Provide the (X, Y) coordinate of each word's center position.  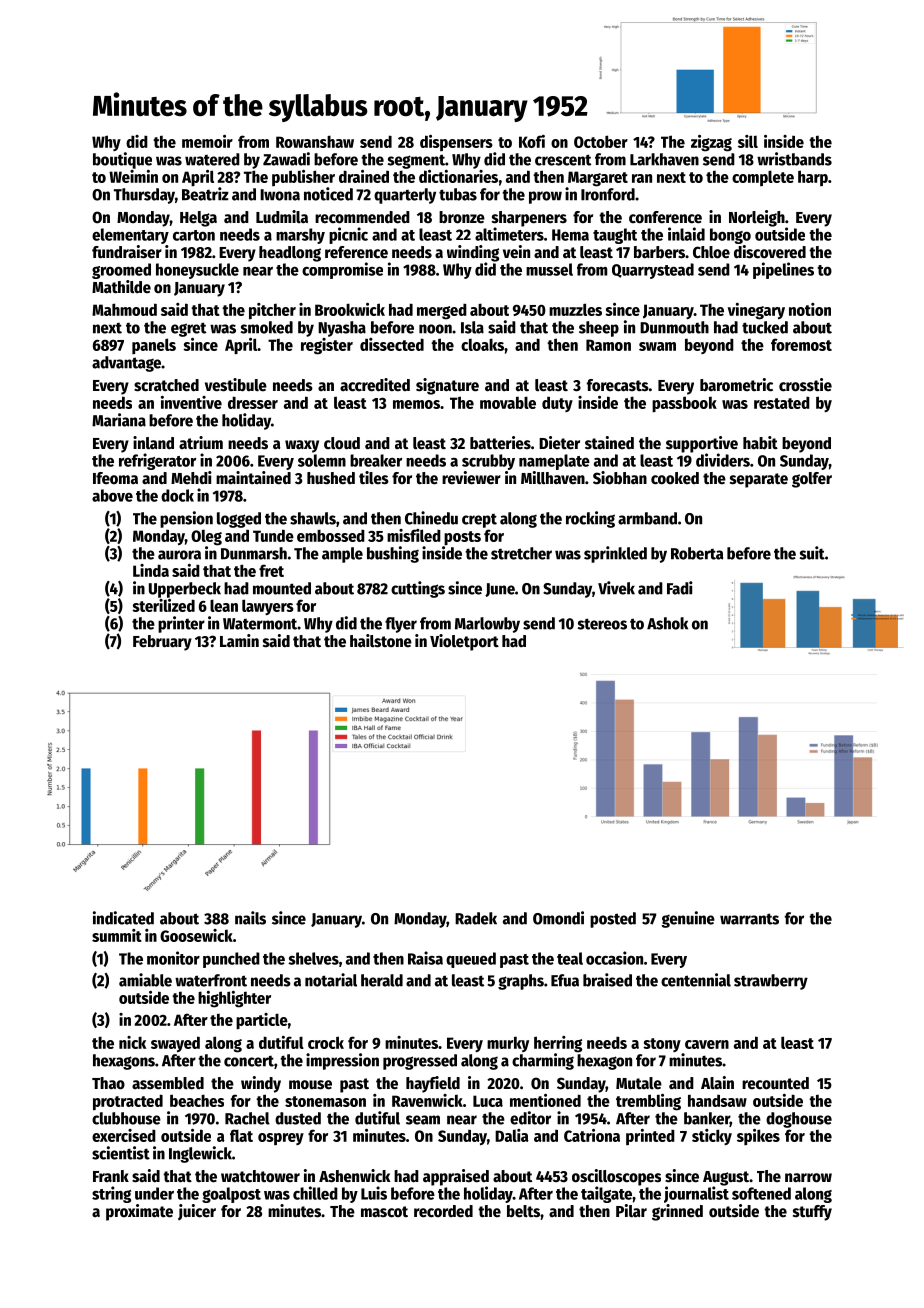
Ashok (667, 623)
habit (760, 442)
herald (382, 980)
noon (435, 329)
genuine (688, 919)
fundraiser (127, 252)
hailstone (381, 641)
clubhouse (126, 1118)
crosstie (805, 385)
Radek (476, 918)
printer (181, 624)
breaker (376, 460)
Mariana (119, 420)
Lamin (239, 640)
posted (613, 920)
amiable (145, 980)
